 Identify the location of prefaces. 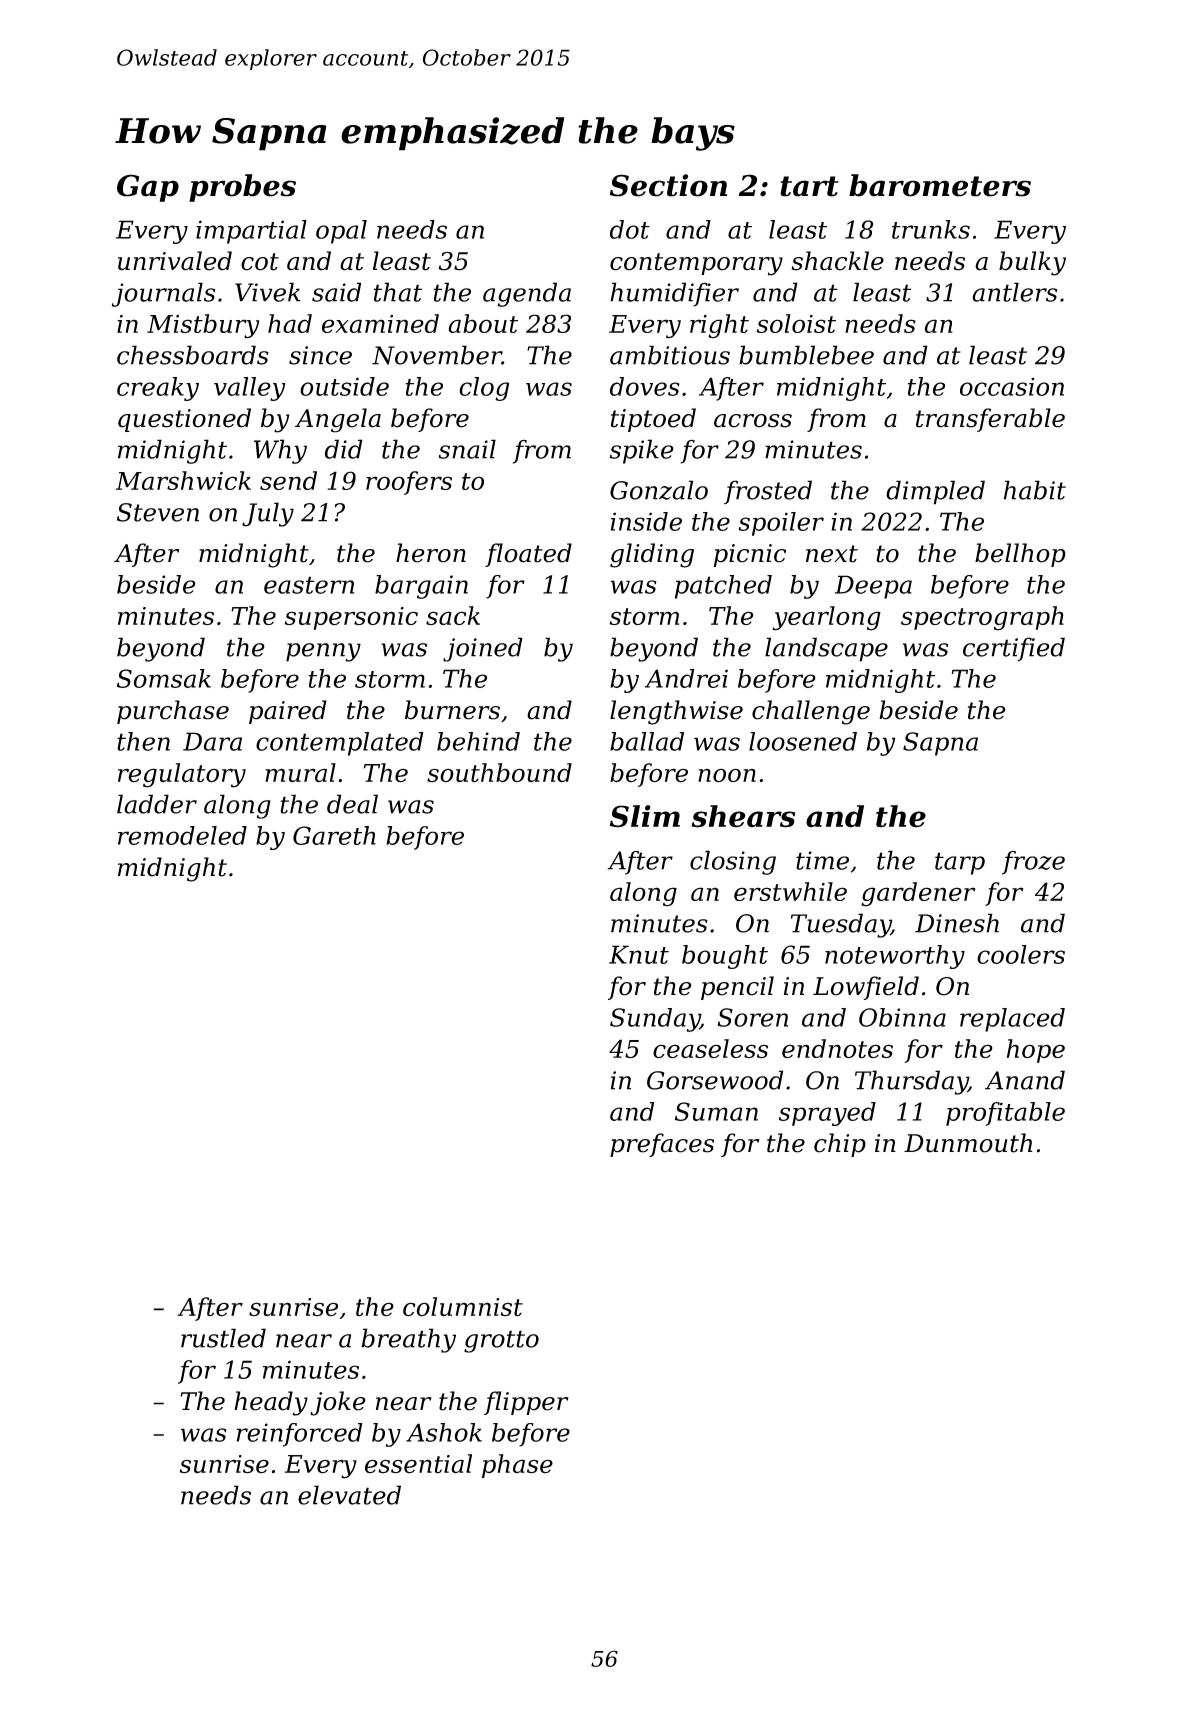
(662, 1145).
